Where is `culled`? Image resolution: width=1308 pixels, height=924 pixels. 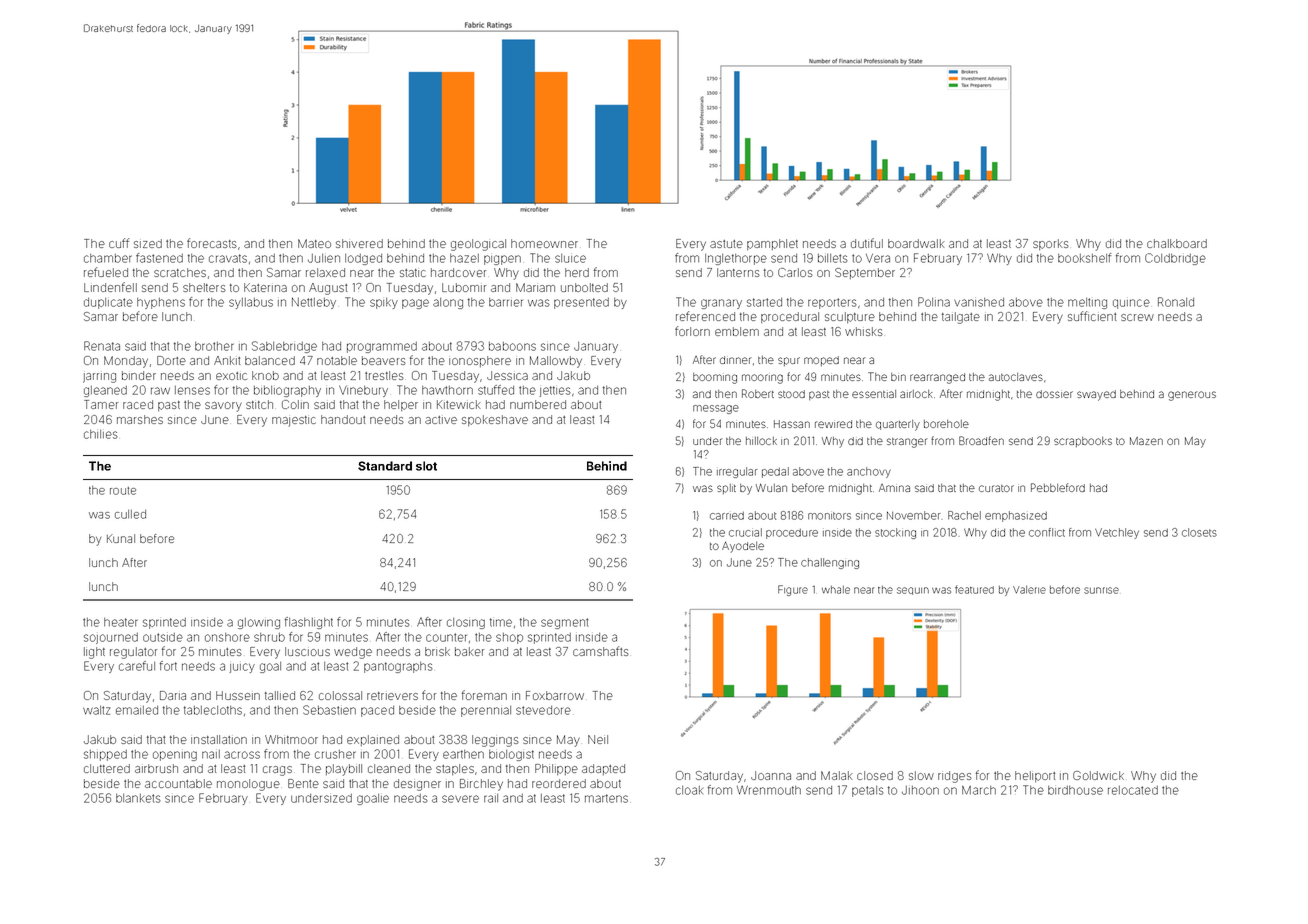
culled is located at coordinates (130, 514).
